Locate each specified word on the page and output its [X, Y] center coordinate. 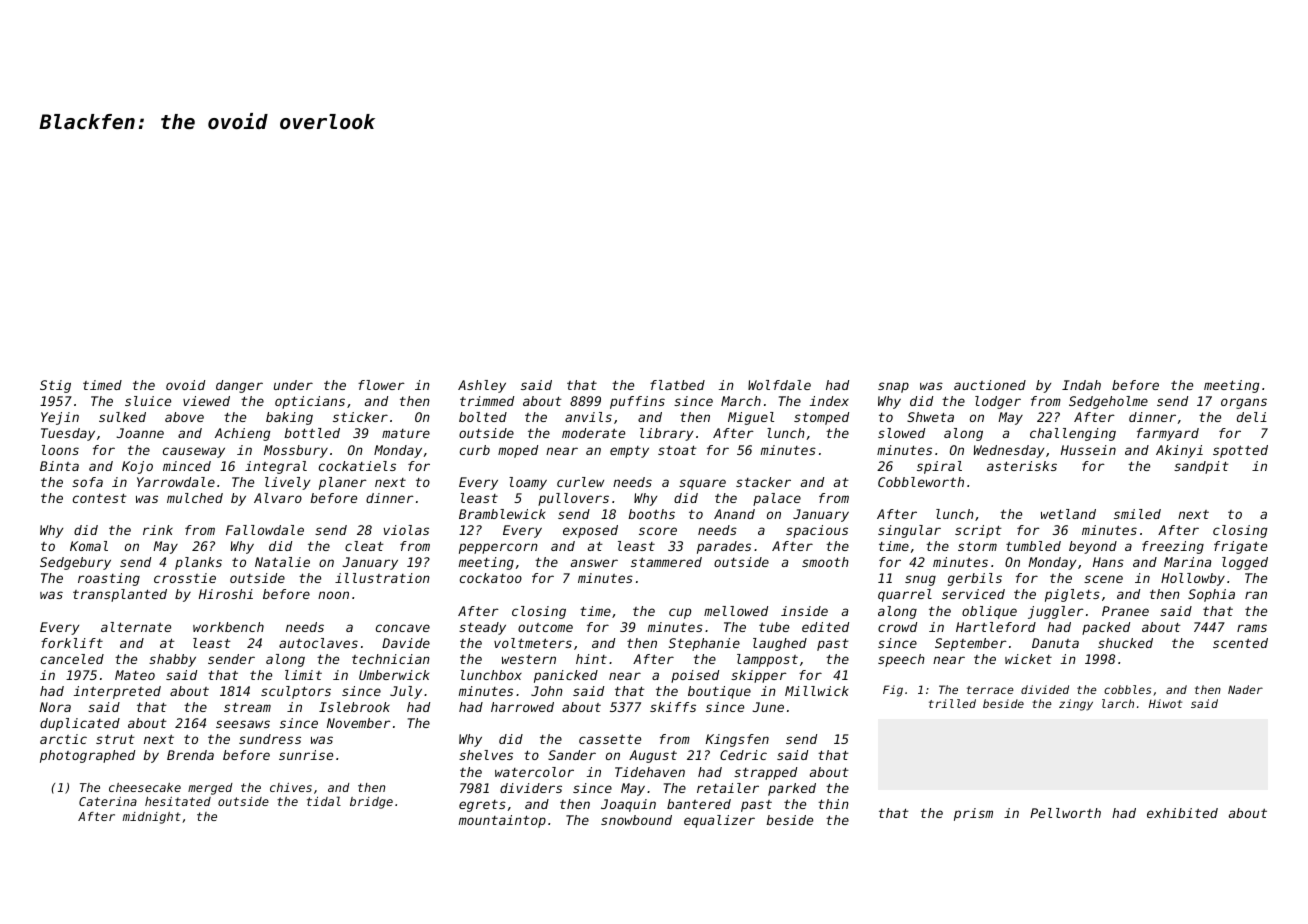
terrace [990, 690]
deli [1252, 417]
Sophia [1211, 595]
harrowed [522, 707]
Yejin [60, 418]
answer [594, 563]
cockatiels [357, 466]
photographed [87, 756]
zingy [1076, 705]
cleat [364, 546]
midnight [152, 818]
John [547, 691]
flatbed [677, 385]
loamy [528, 483]
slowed [901, 433]
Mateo [135, 675]
